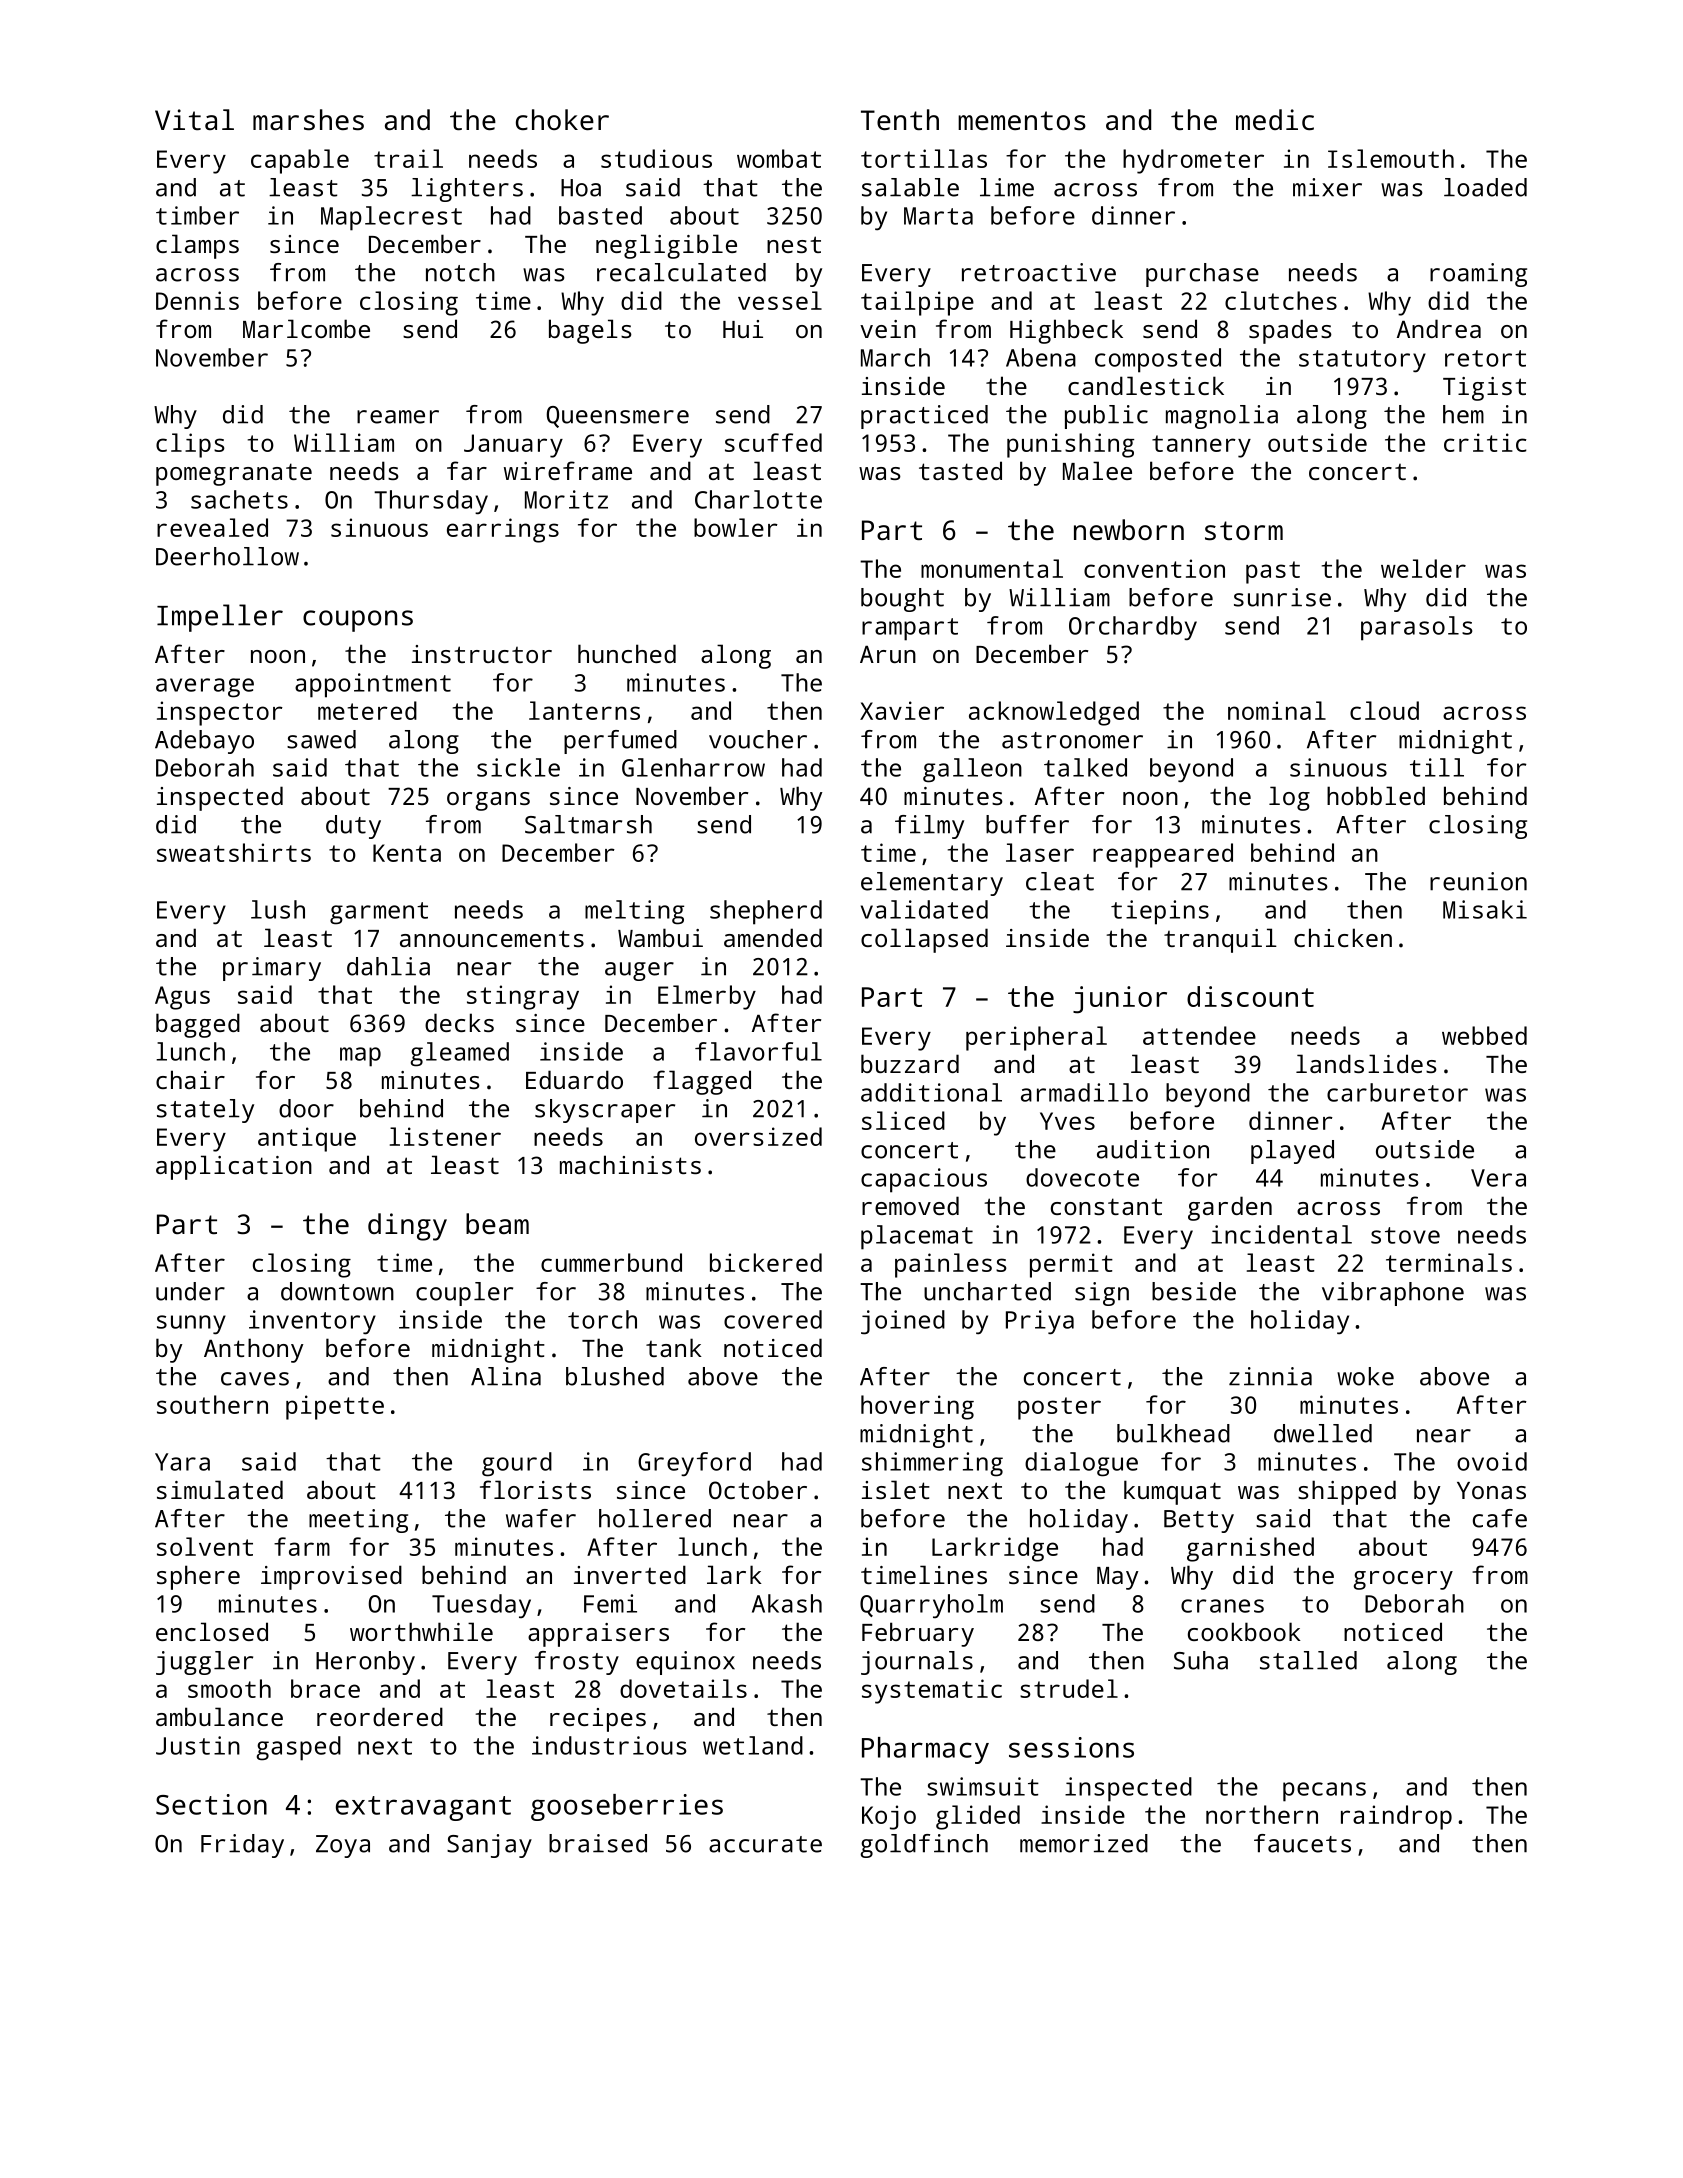 The image size is (1683, 2178). Describe the element at coordinates (1391, 158) in the document. I see `Islemouth` at that location.
